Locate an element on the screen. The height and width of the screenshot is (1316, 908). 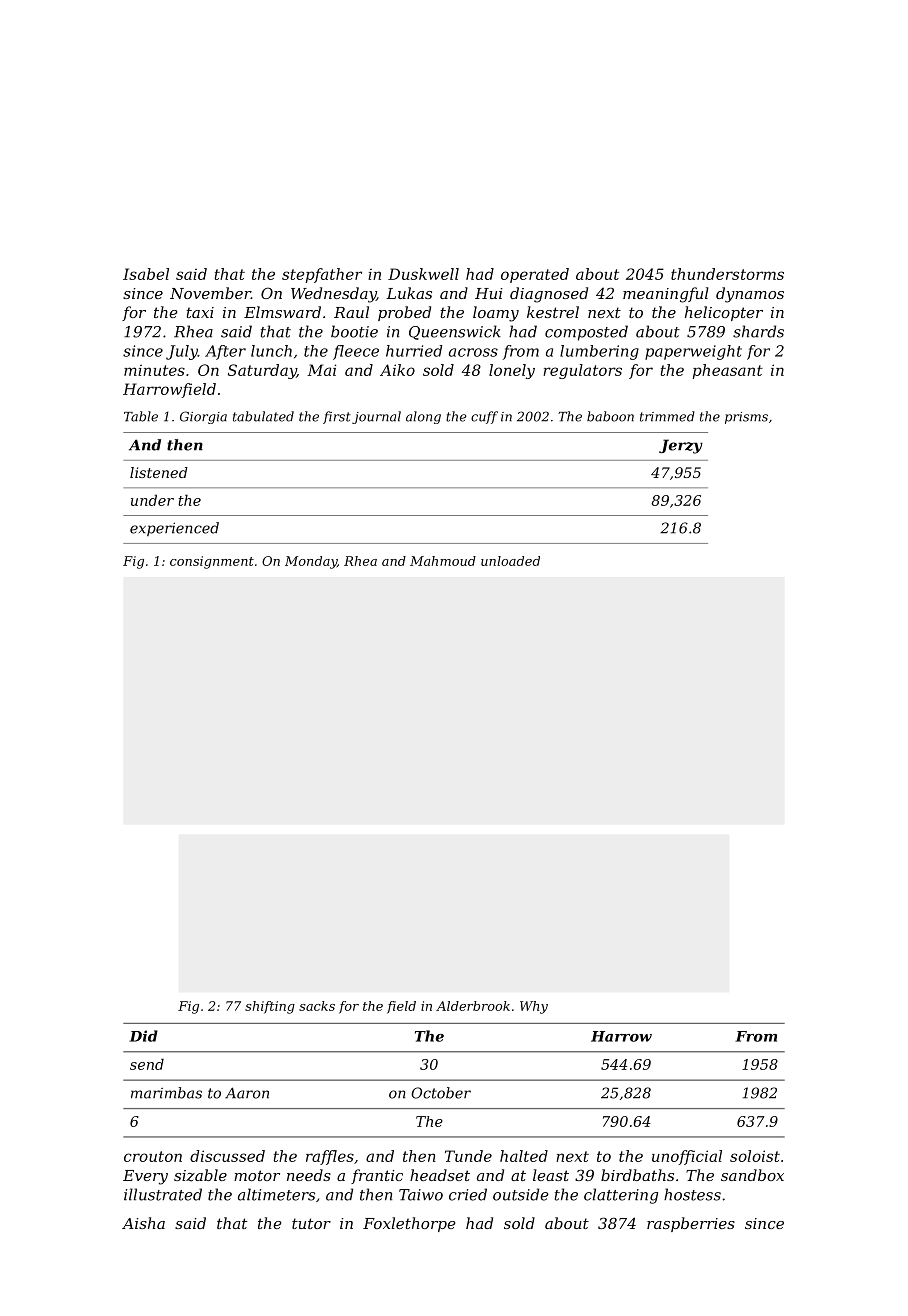
Mahmoud is located at coordinates (443, 561).
